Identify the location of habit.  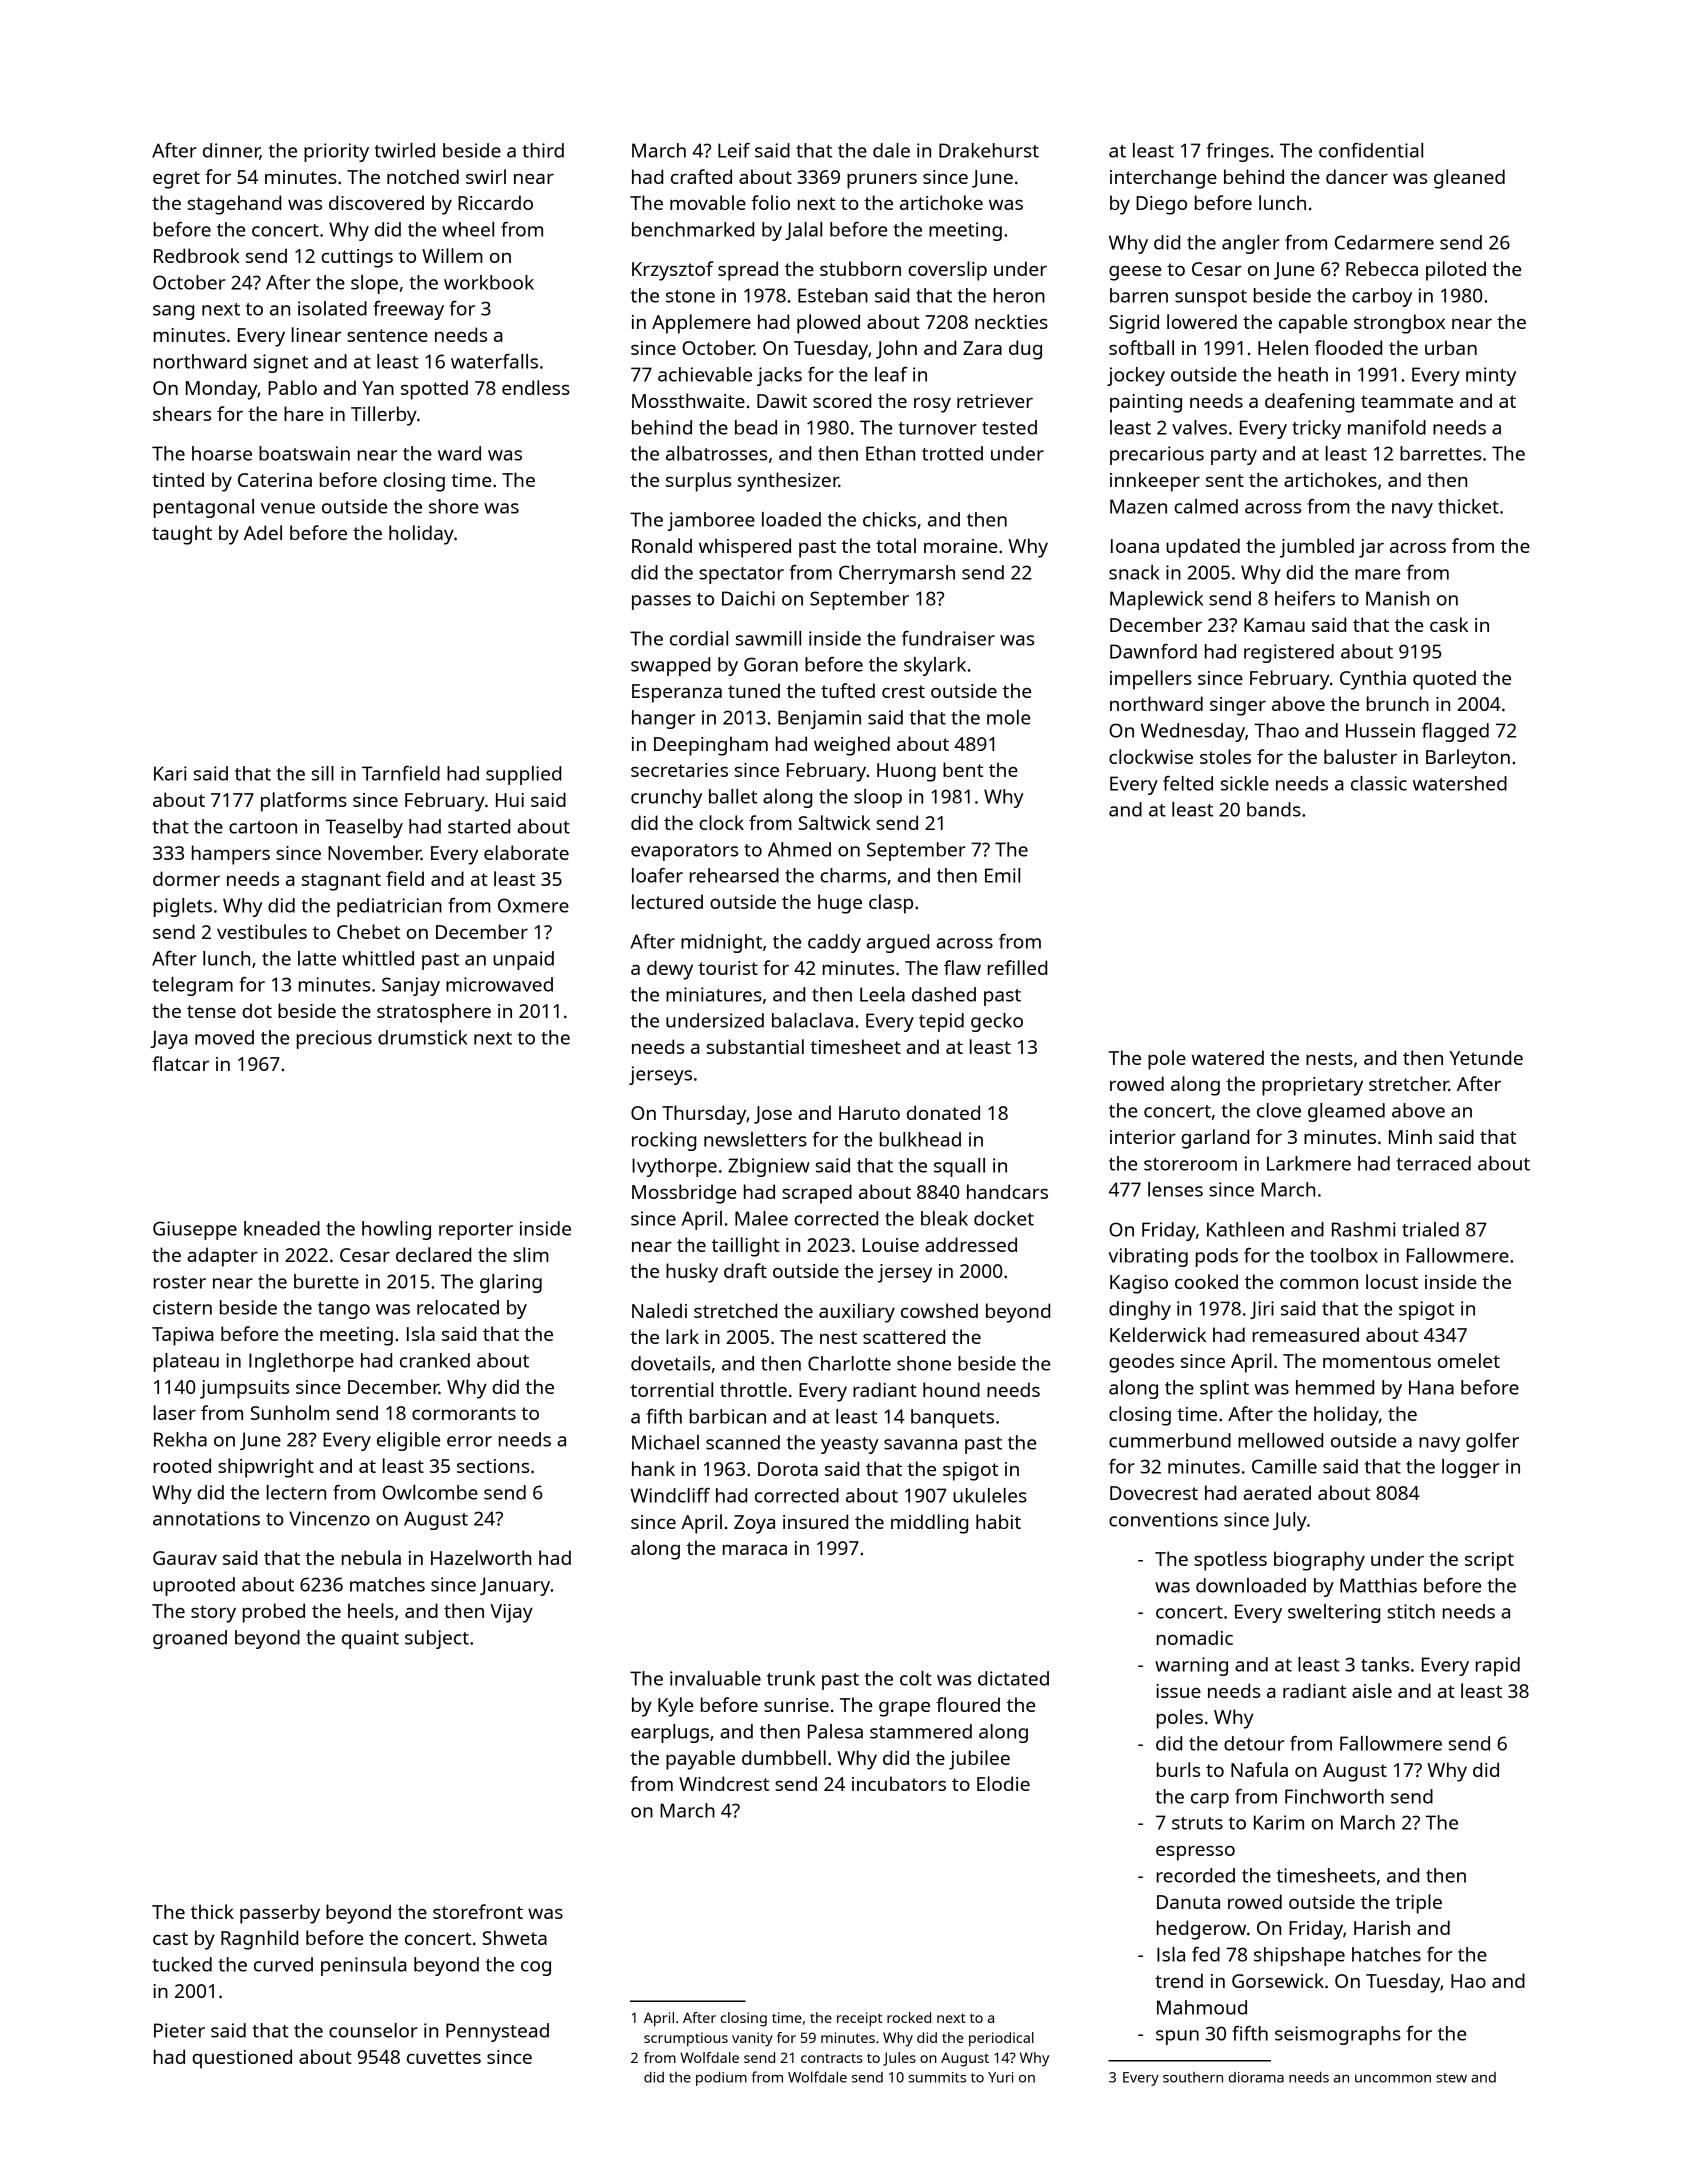
(998, 1521).
